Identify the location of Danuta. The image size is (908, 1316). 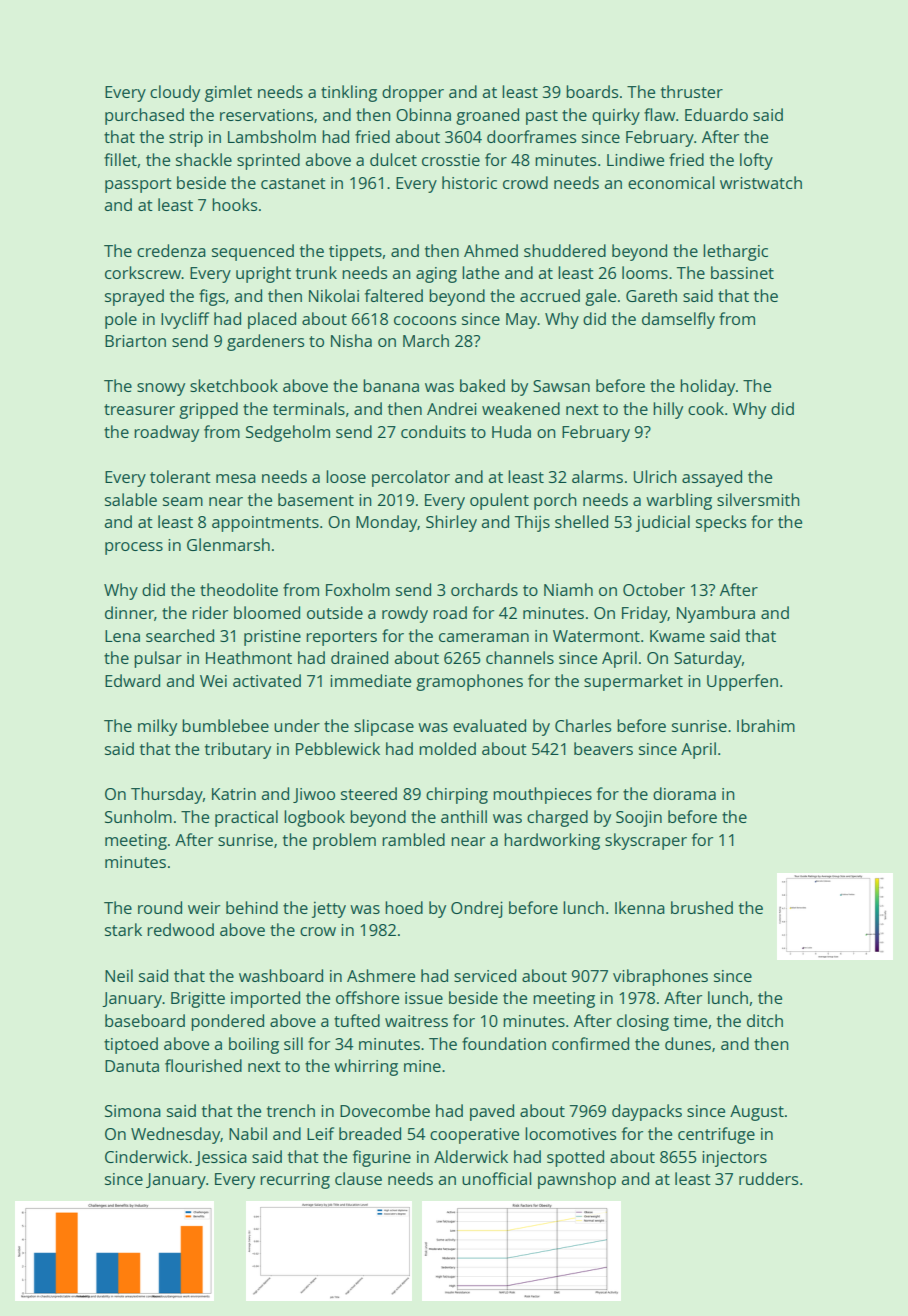
(132, 1066).
